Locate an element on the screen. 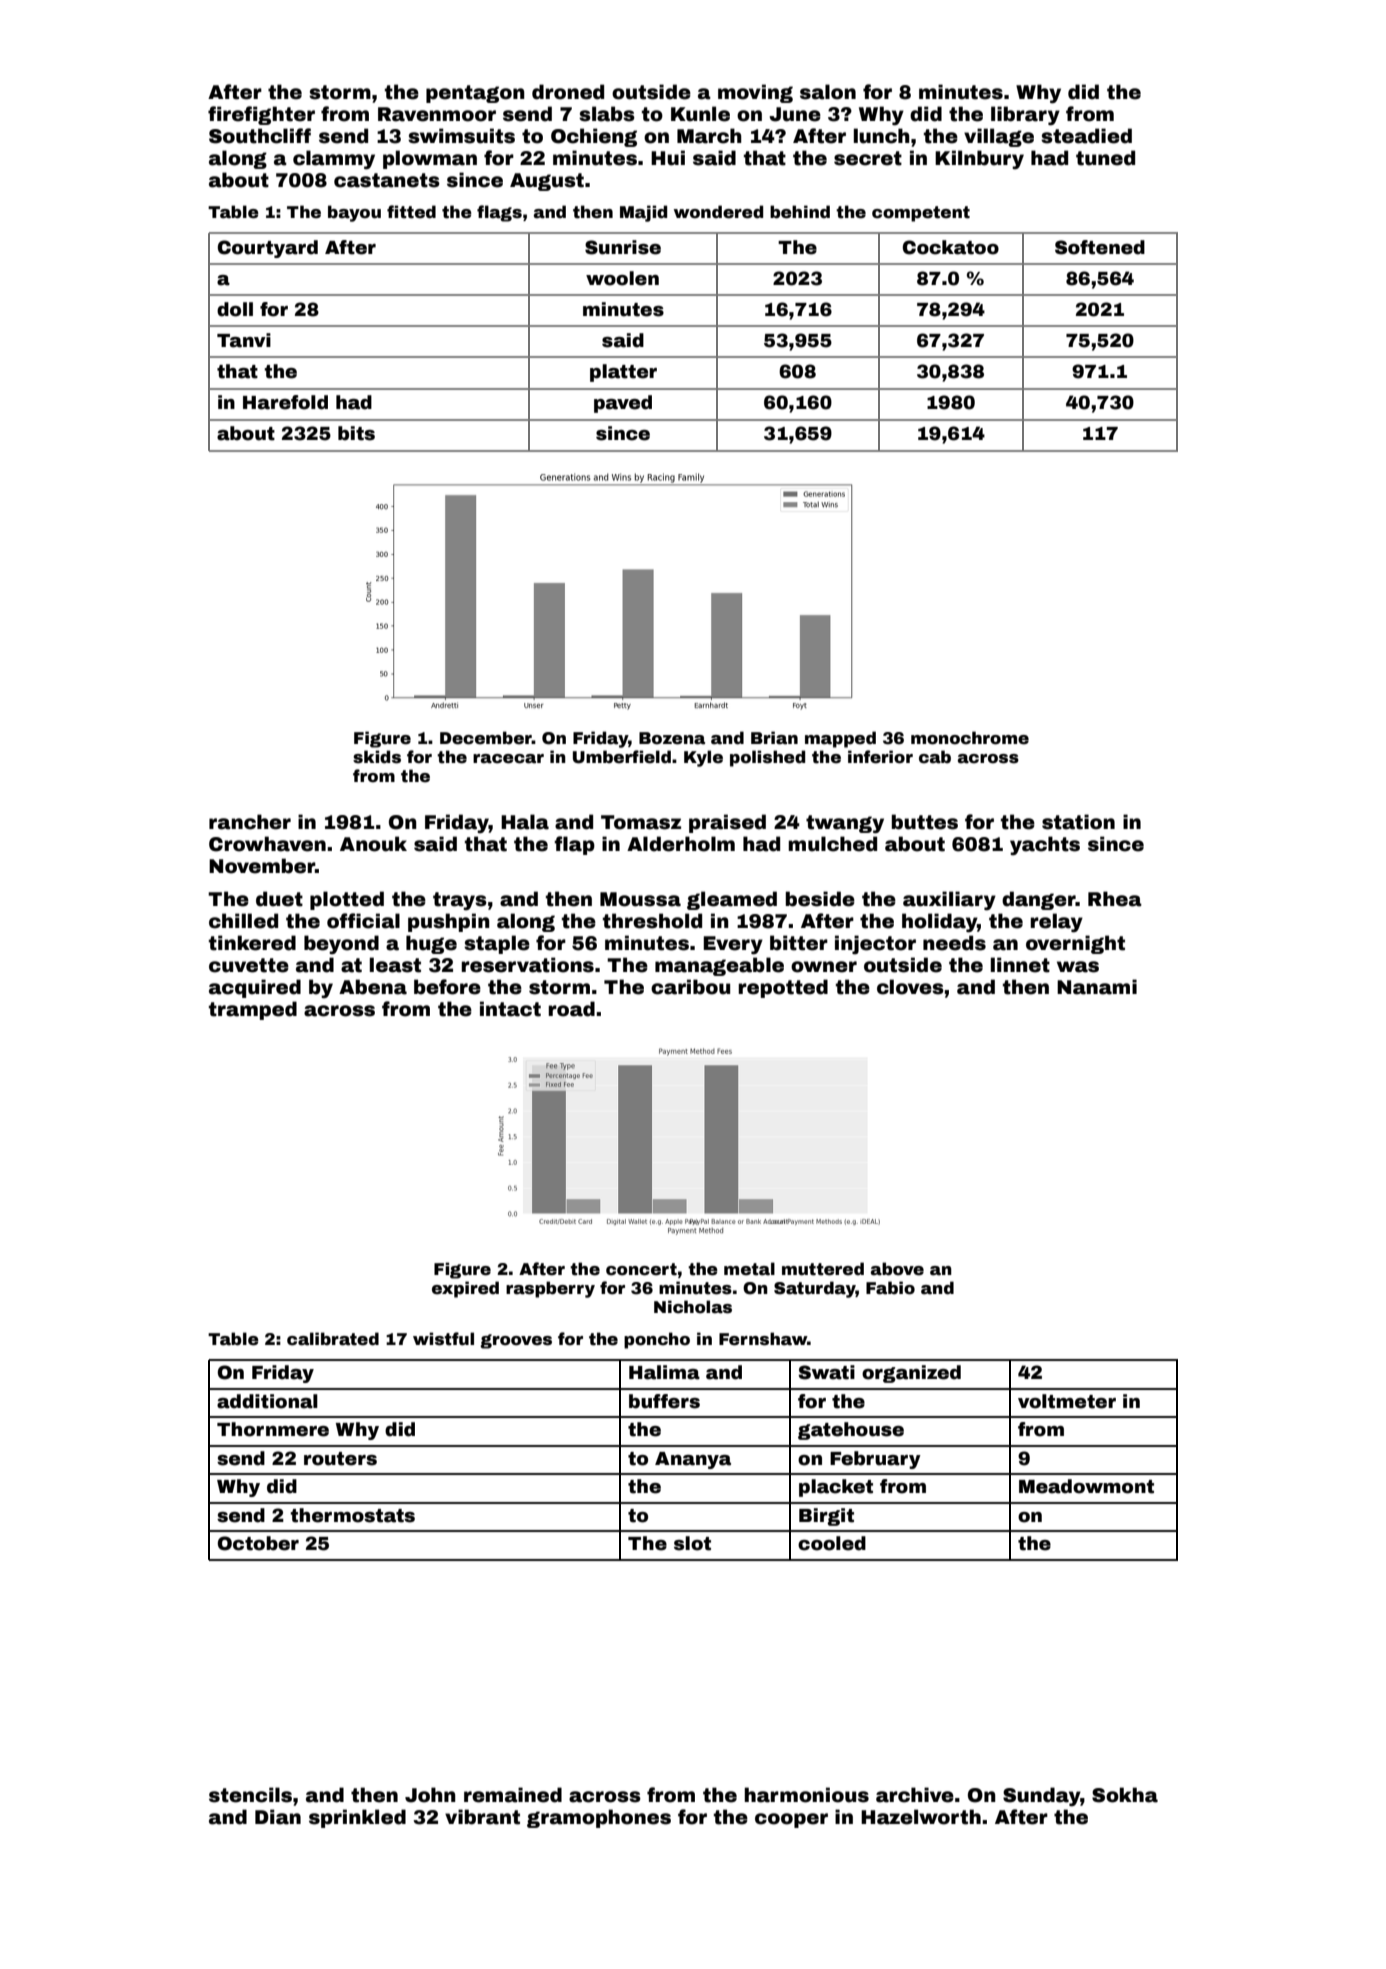 The height and width of the screenshot is (1969, 1386). Rhea is located at coordinates (1115, 899).
